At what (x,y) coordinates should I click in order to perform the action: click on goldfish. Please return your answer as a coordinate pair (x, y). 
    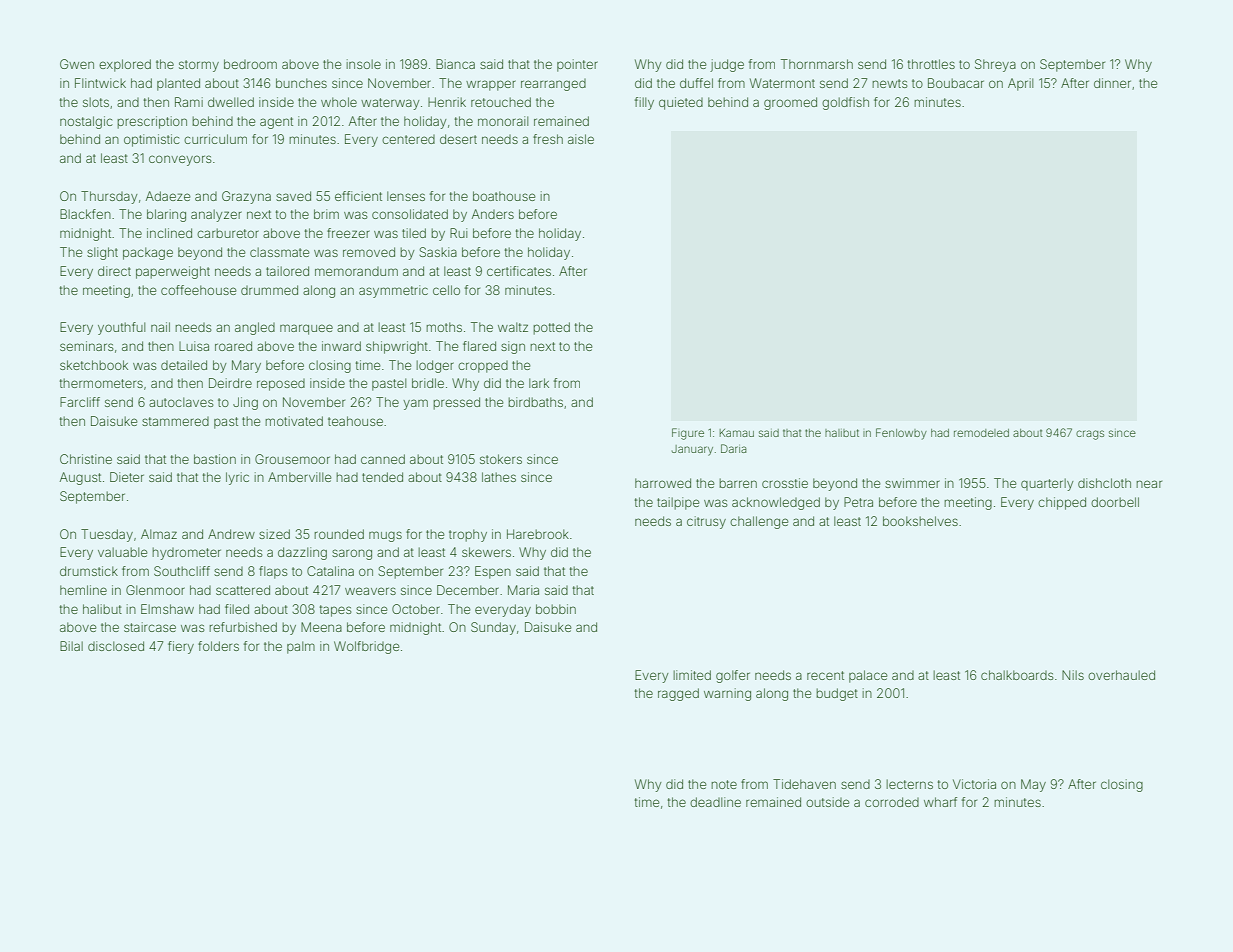
    Looking at the image, I should click on (845, 103).
